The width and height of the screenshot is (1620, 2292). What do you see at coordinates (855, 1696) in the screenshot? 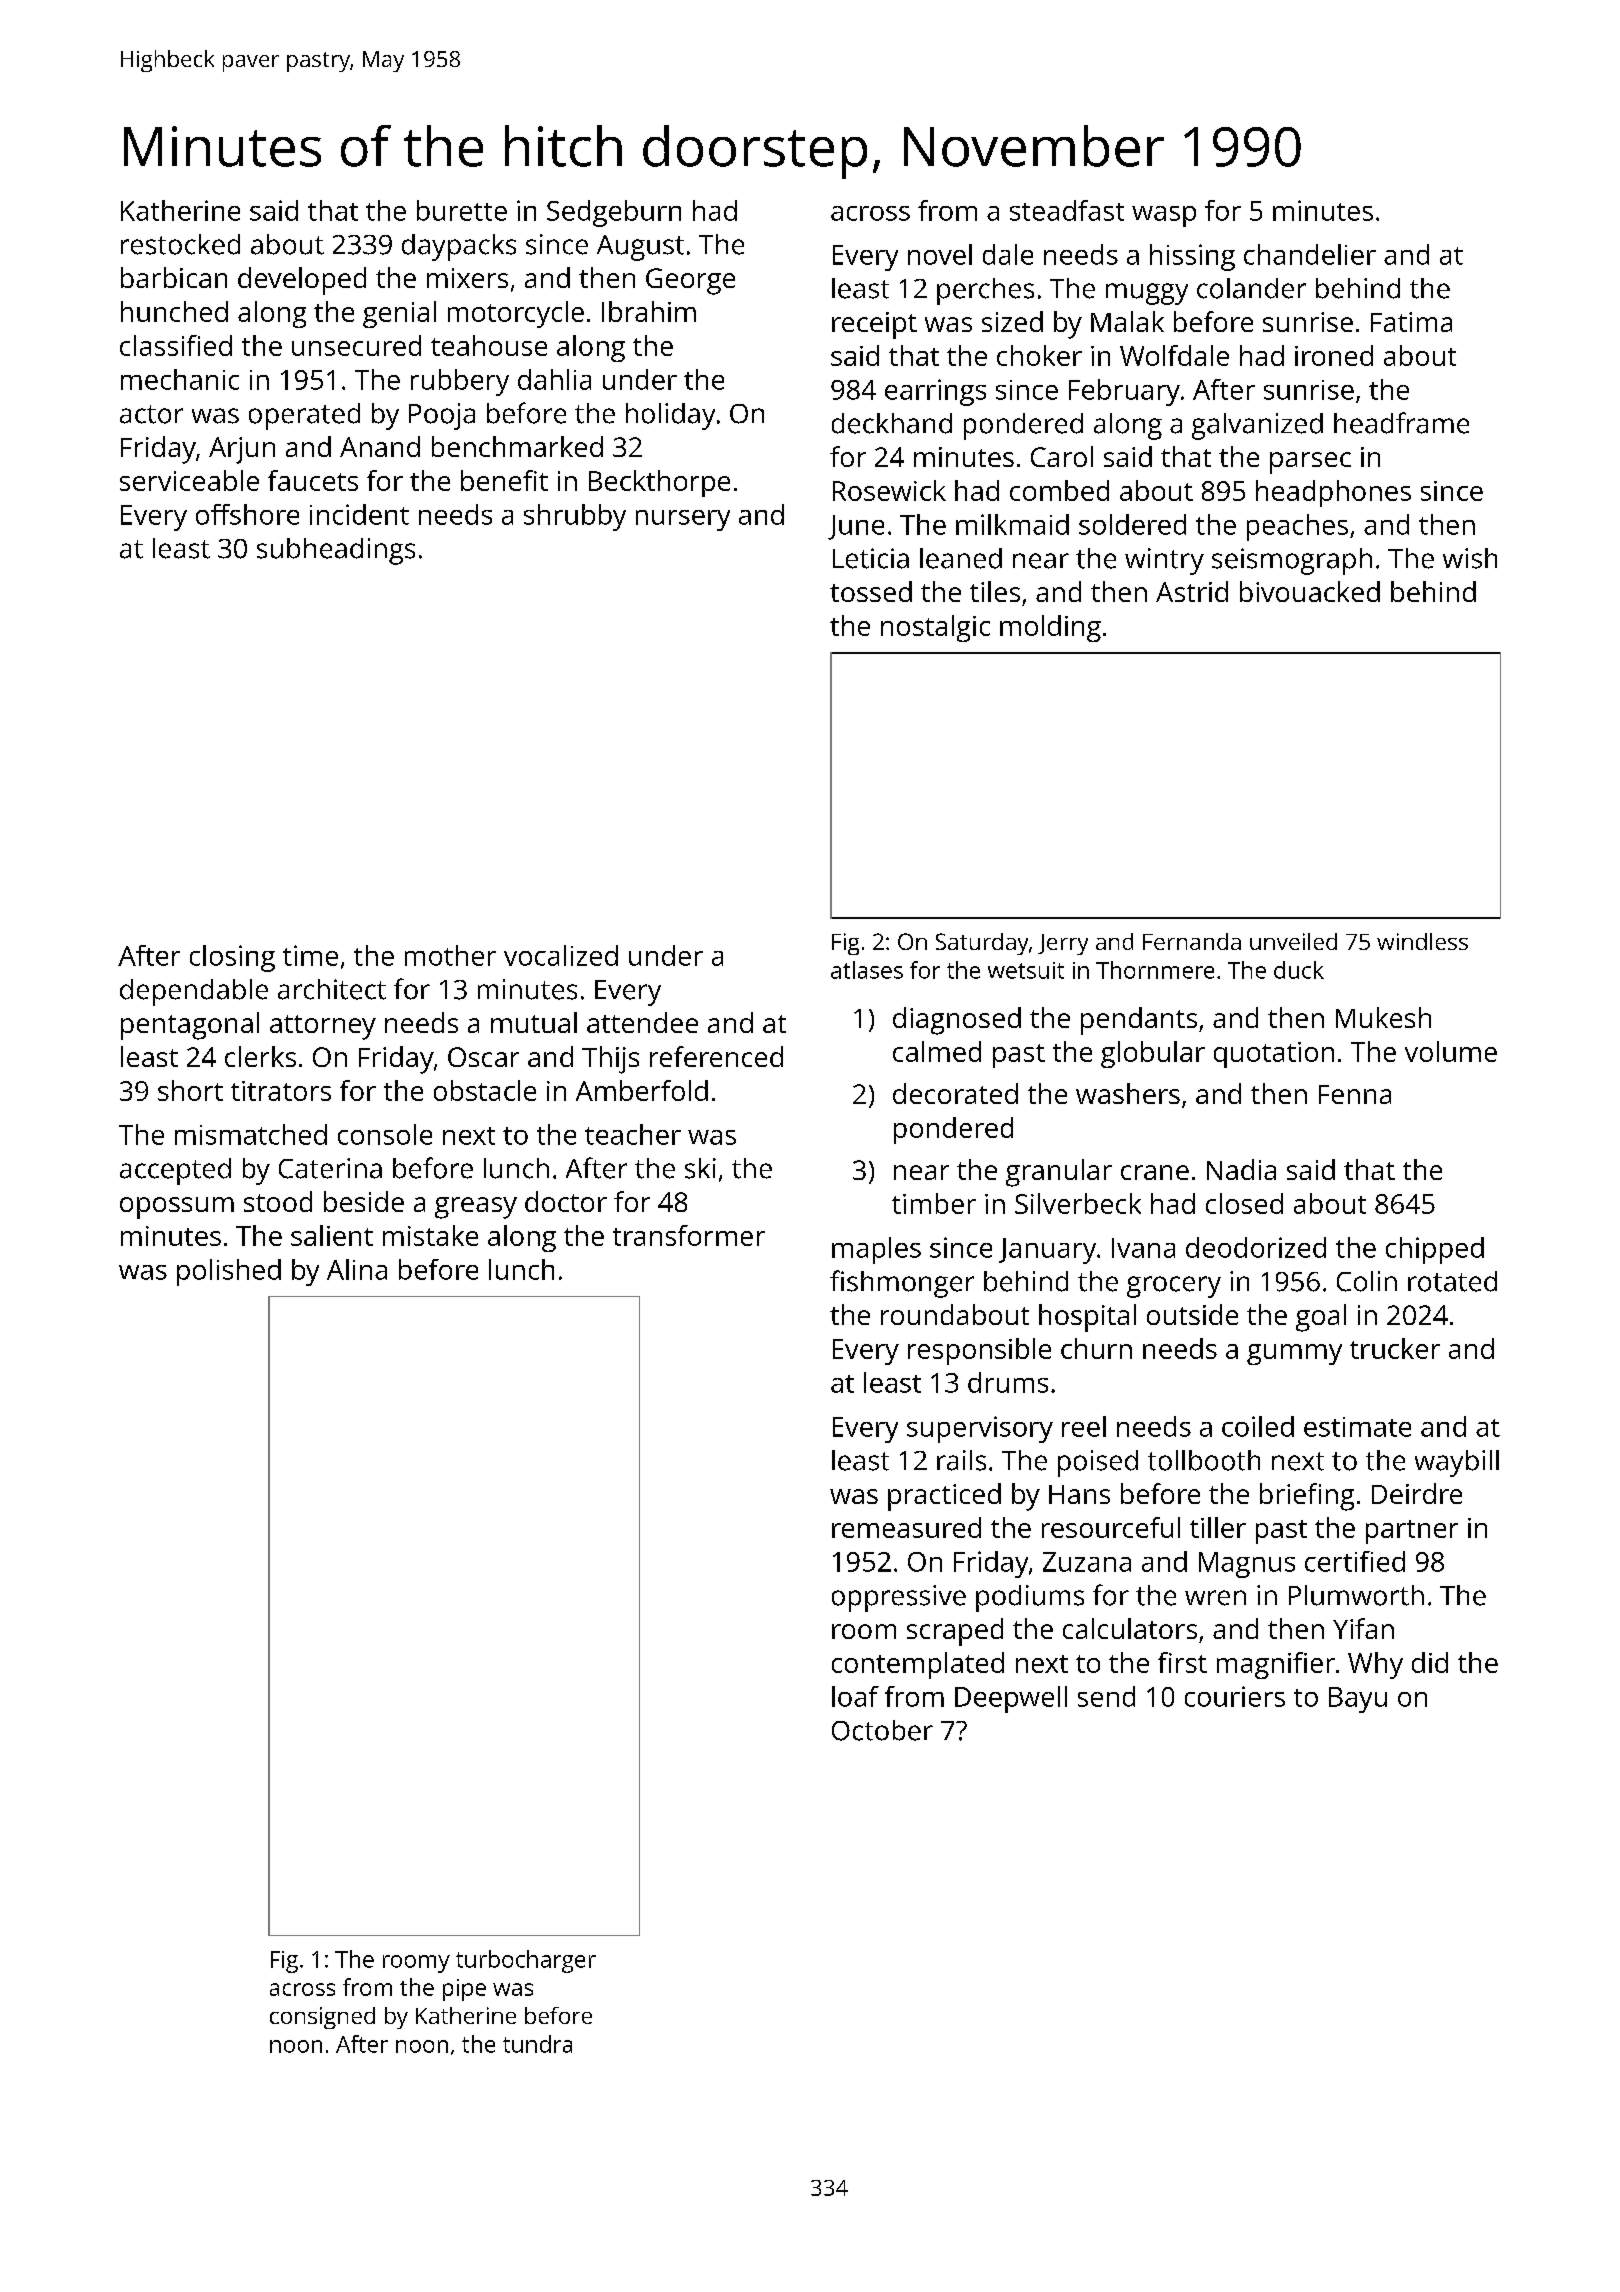
I see `loaf` at bounding box center [855, 1696].
